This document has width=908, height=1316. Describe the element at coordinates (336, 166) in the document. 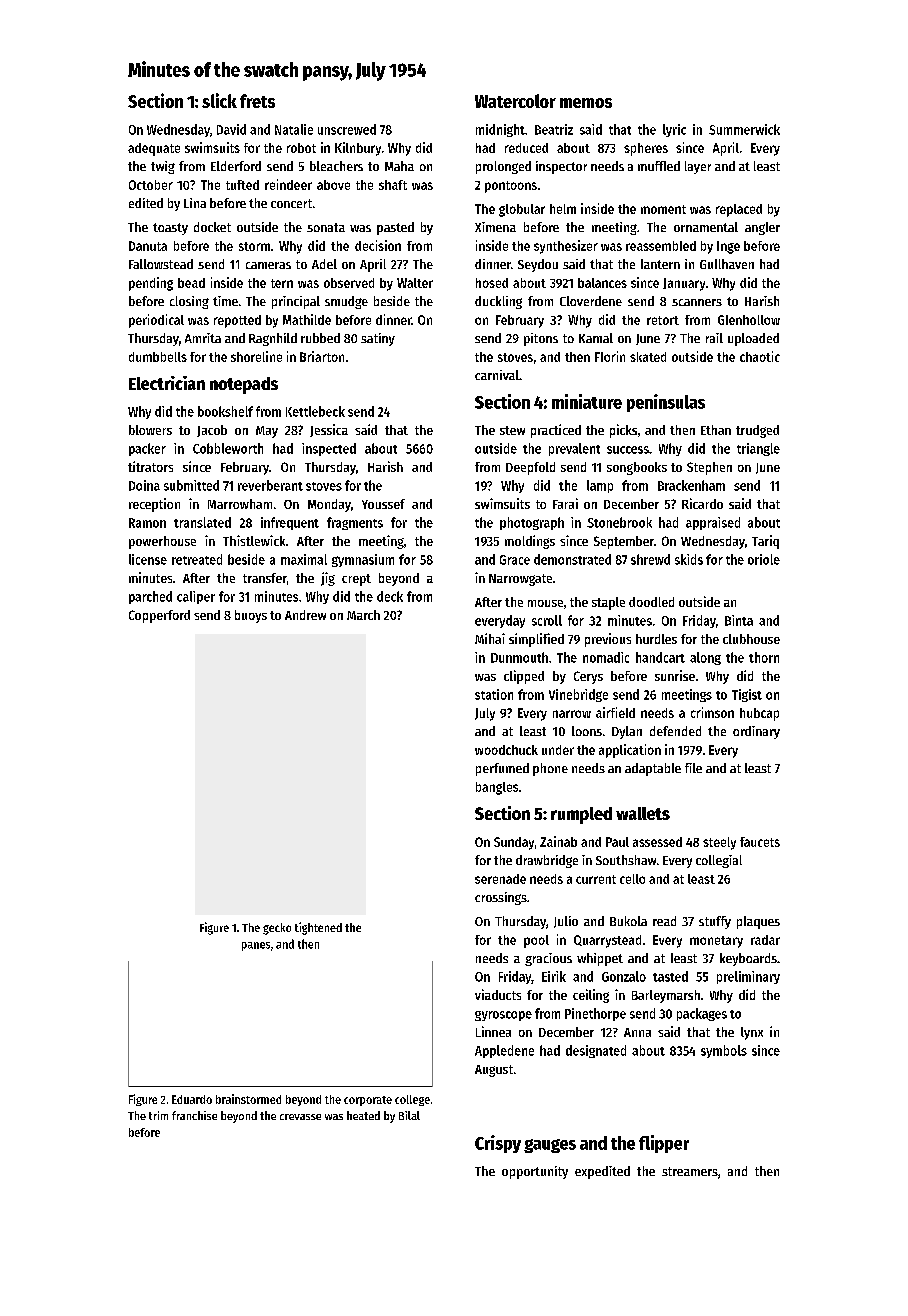

I see `bleachers` at that location.
